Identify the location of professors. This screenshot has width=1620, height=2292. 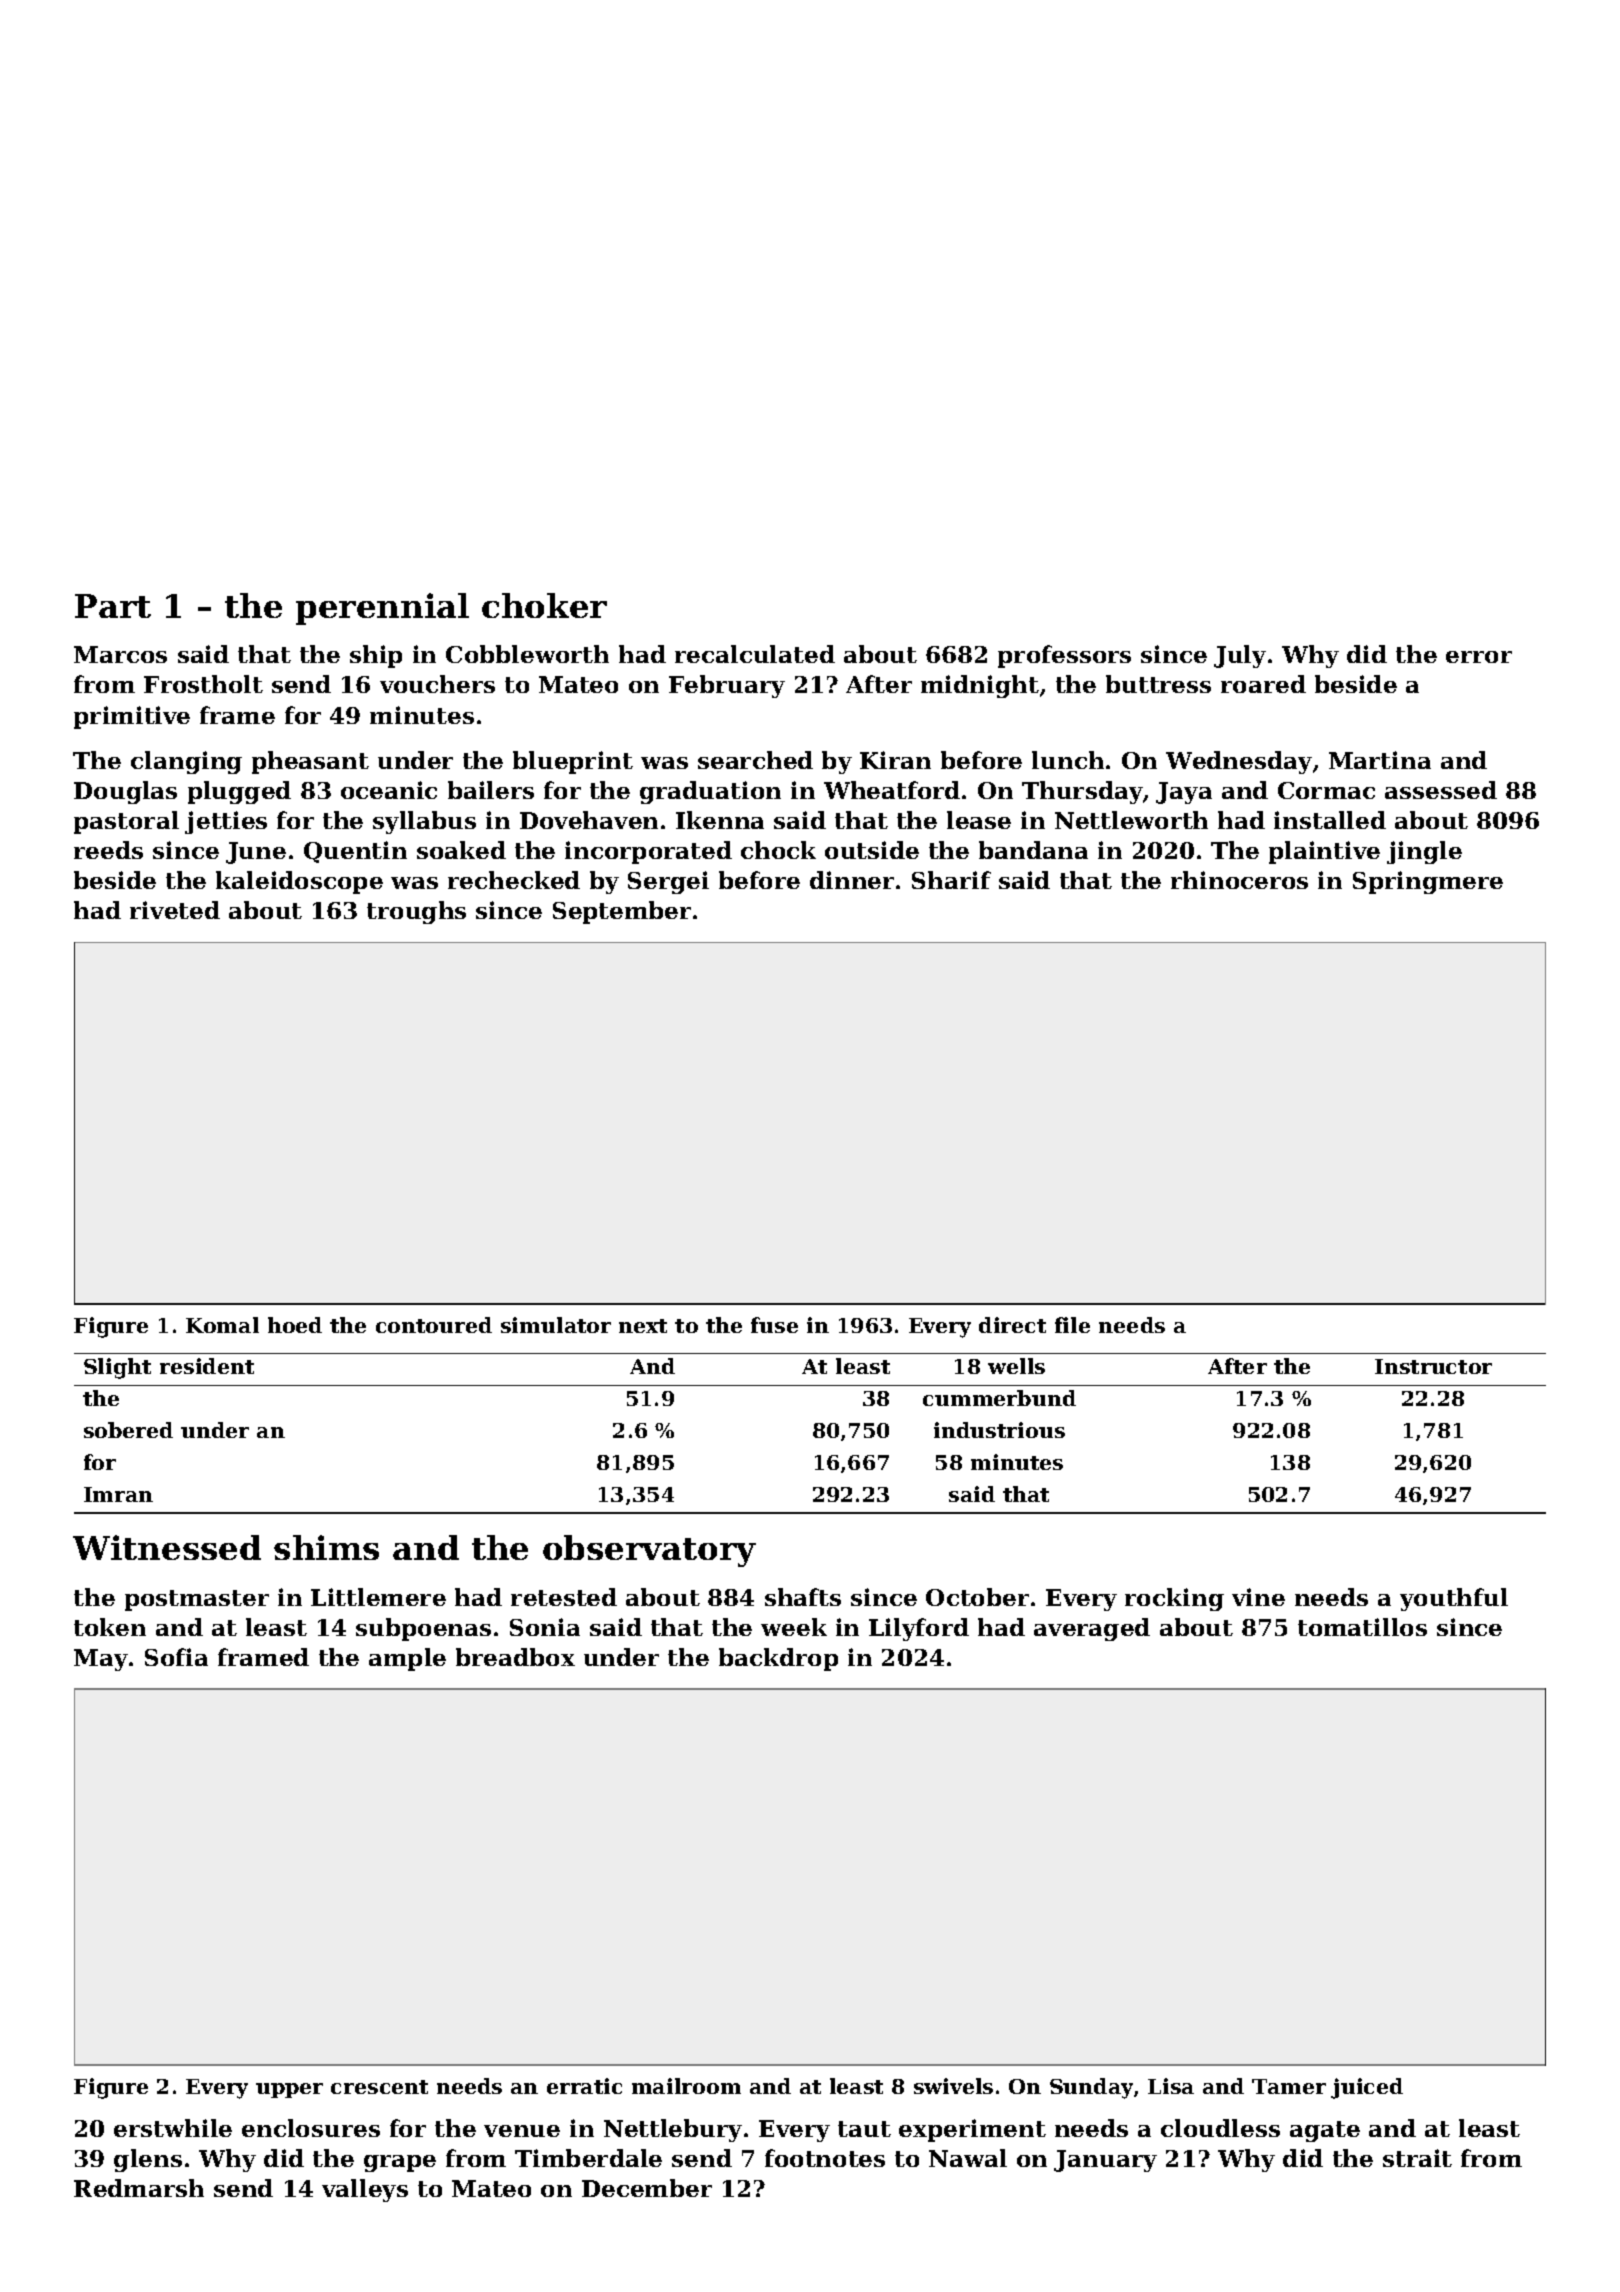
(1064, 656).
